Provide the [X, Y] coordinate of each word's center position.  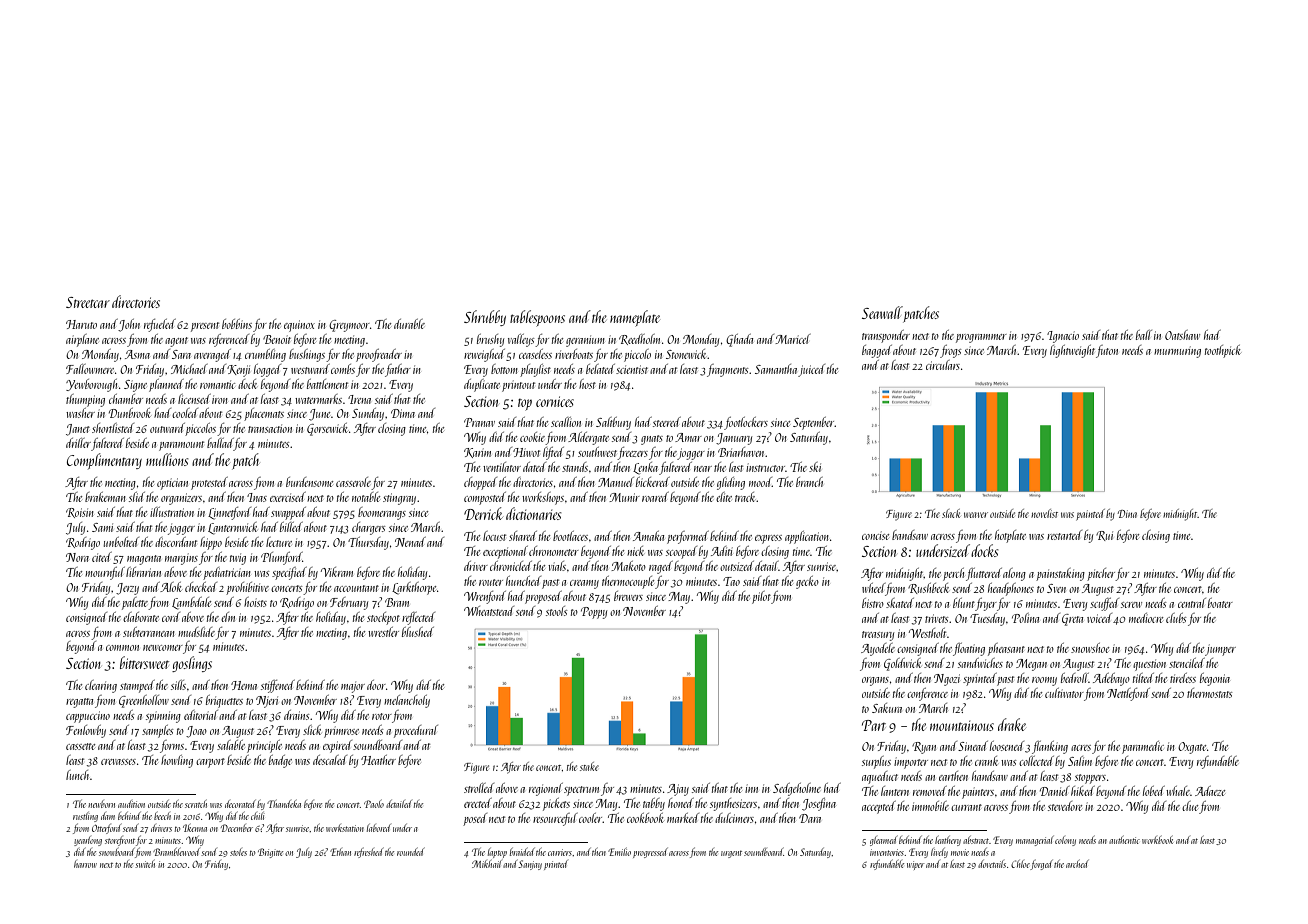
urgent [731, 854]
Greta [1072, 620]
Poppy [594, 613]
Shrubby [485, 318]
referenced [229, 340]
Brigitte [270, 853]
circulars [943, 365]
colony [1065, 841]
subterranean [149, 632]
